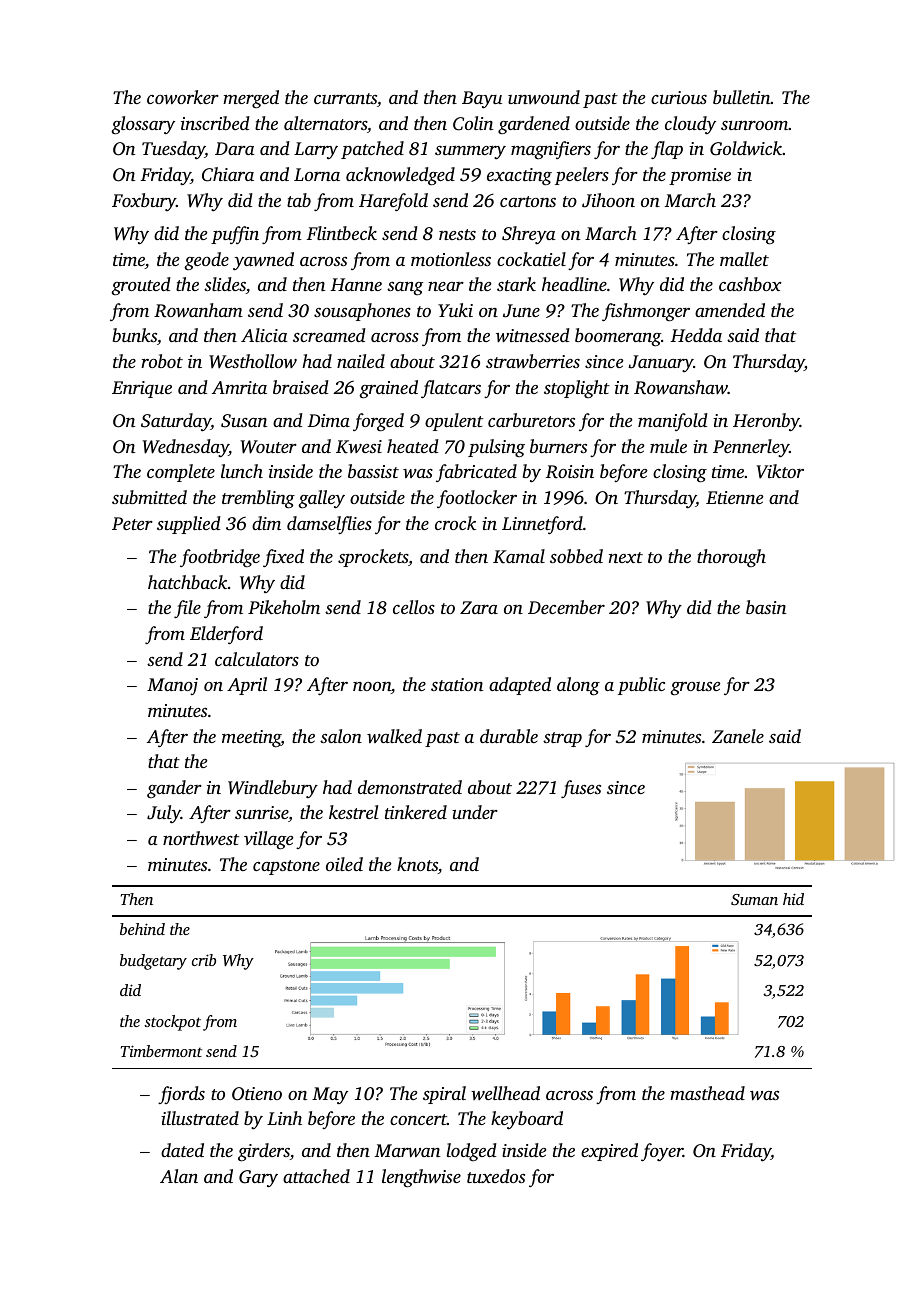 This screenshot has height=1311, width=924. I want to click on salon, so click(341, 736).
